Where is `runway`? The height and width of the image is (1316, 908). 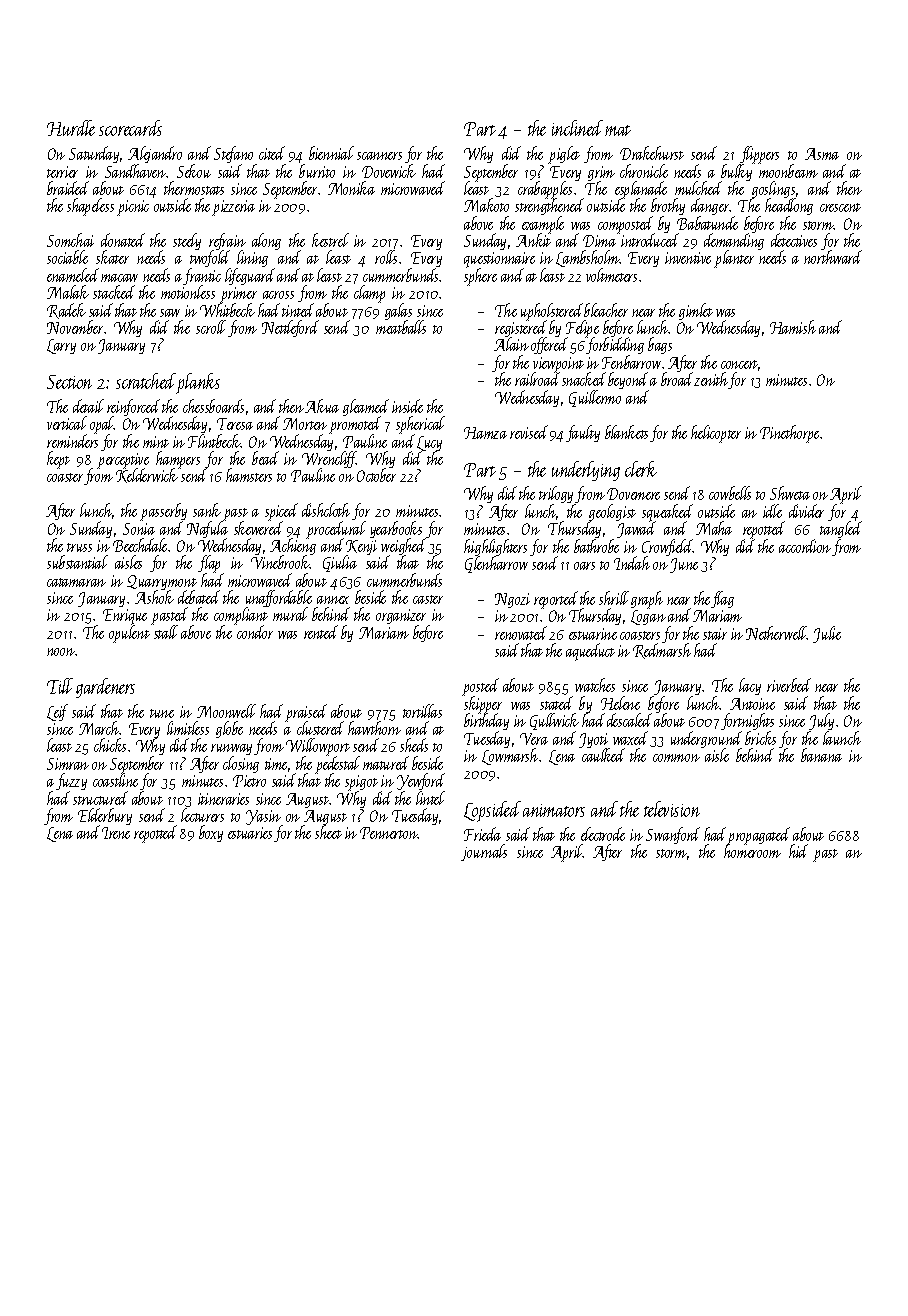 runway is located at coordinates (231, 749).
